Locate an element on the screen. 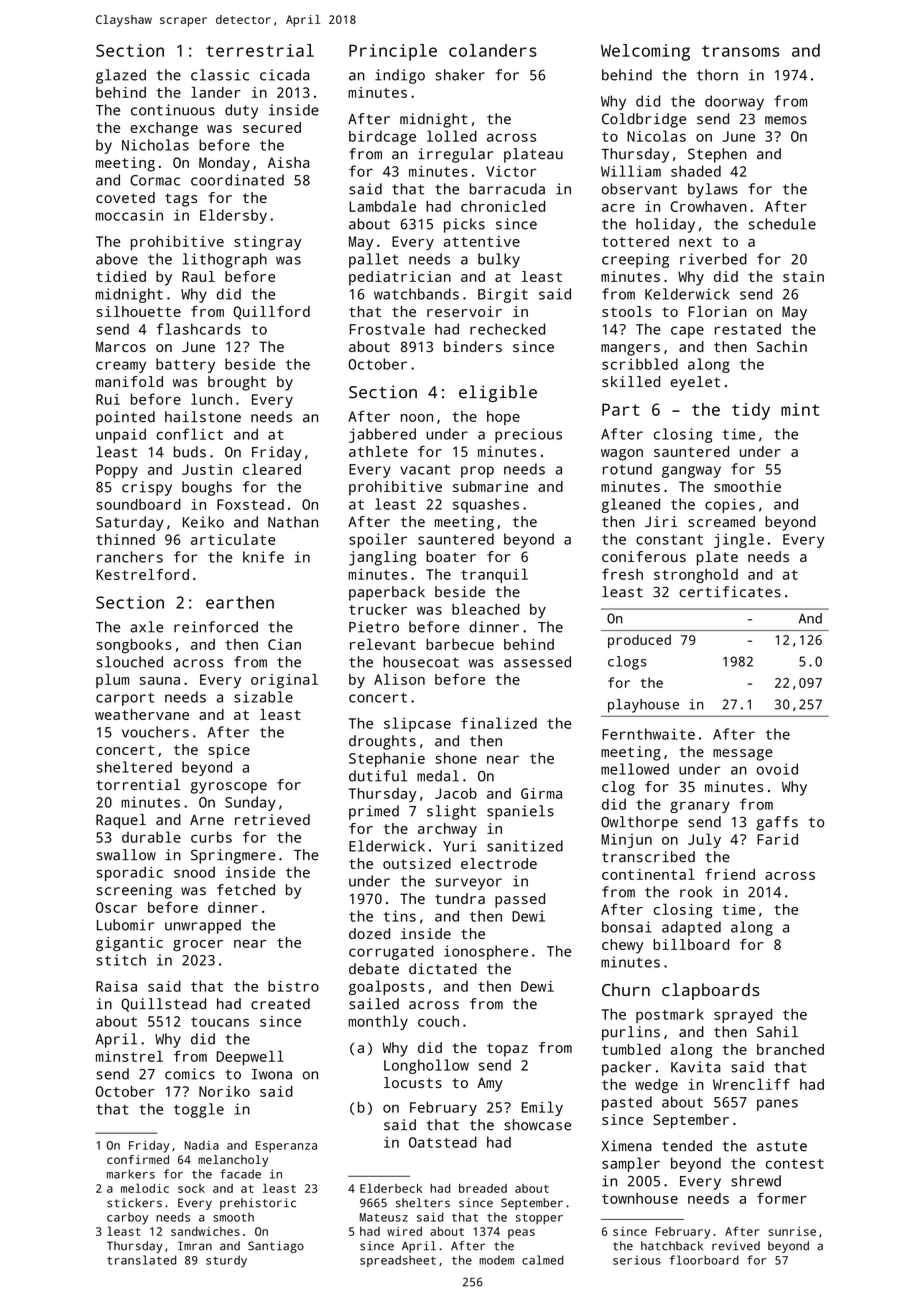 The image size is (924, 1308). thinned is located at coordinates (125, 539).
